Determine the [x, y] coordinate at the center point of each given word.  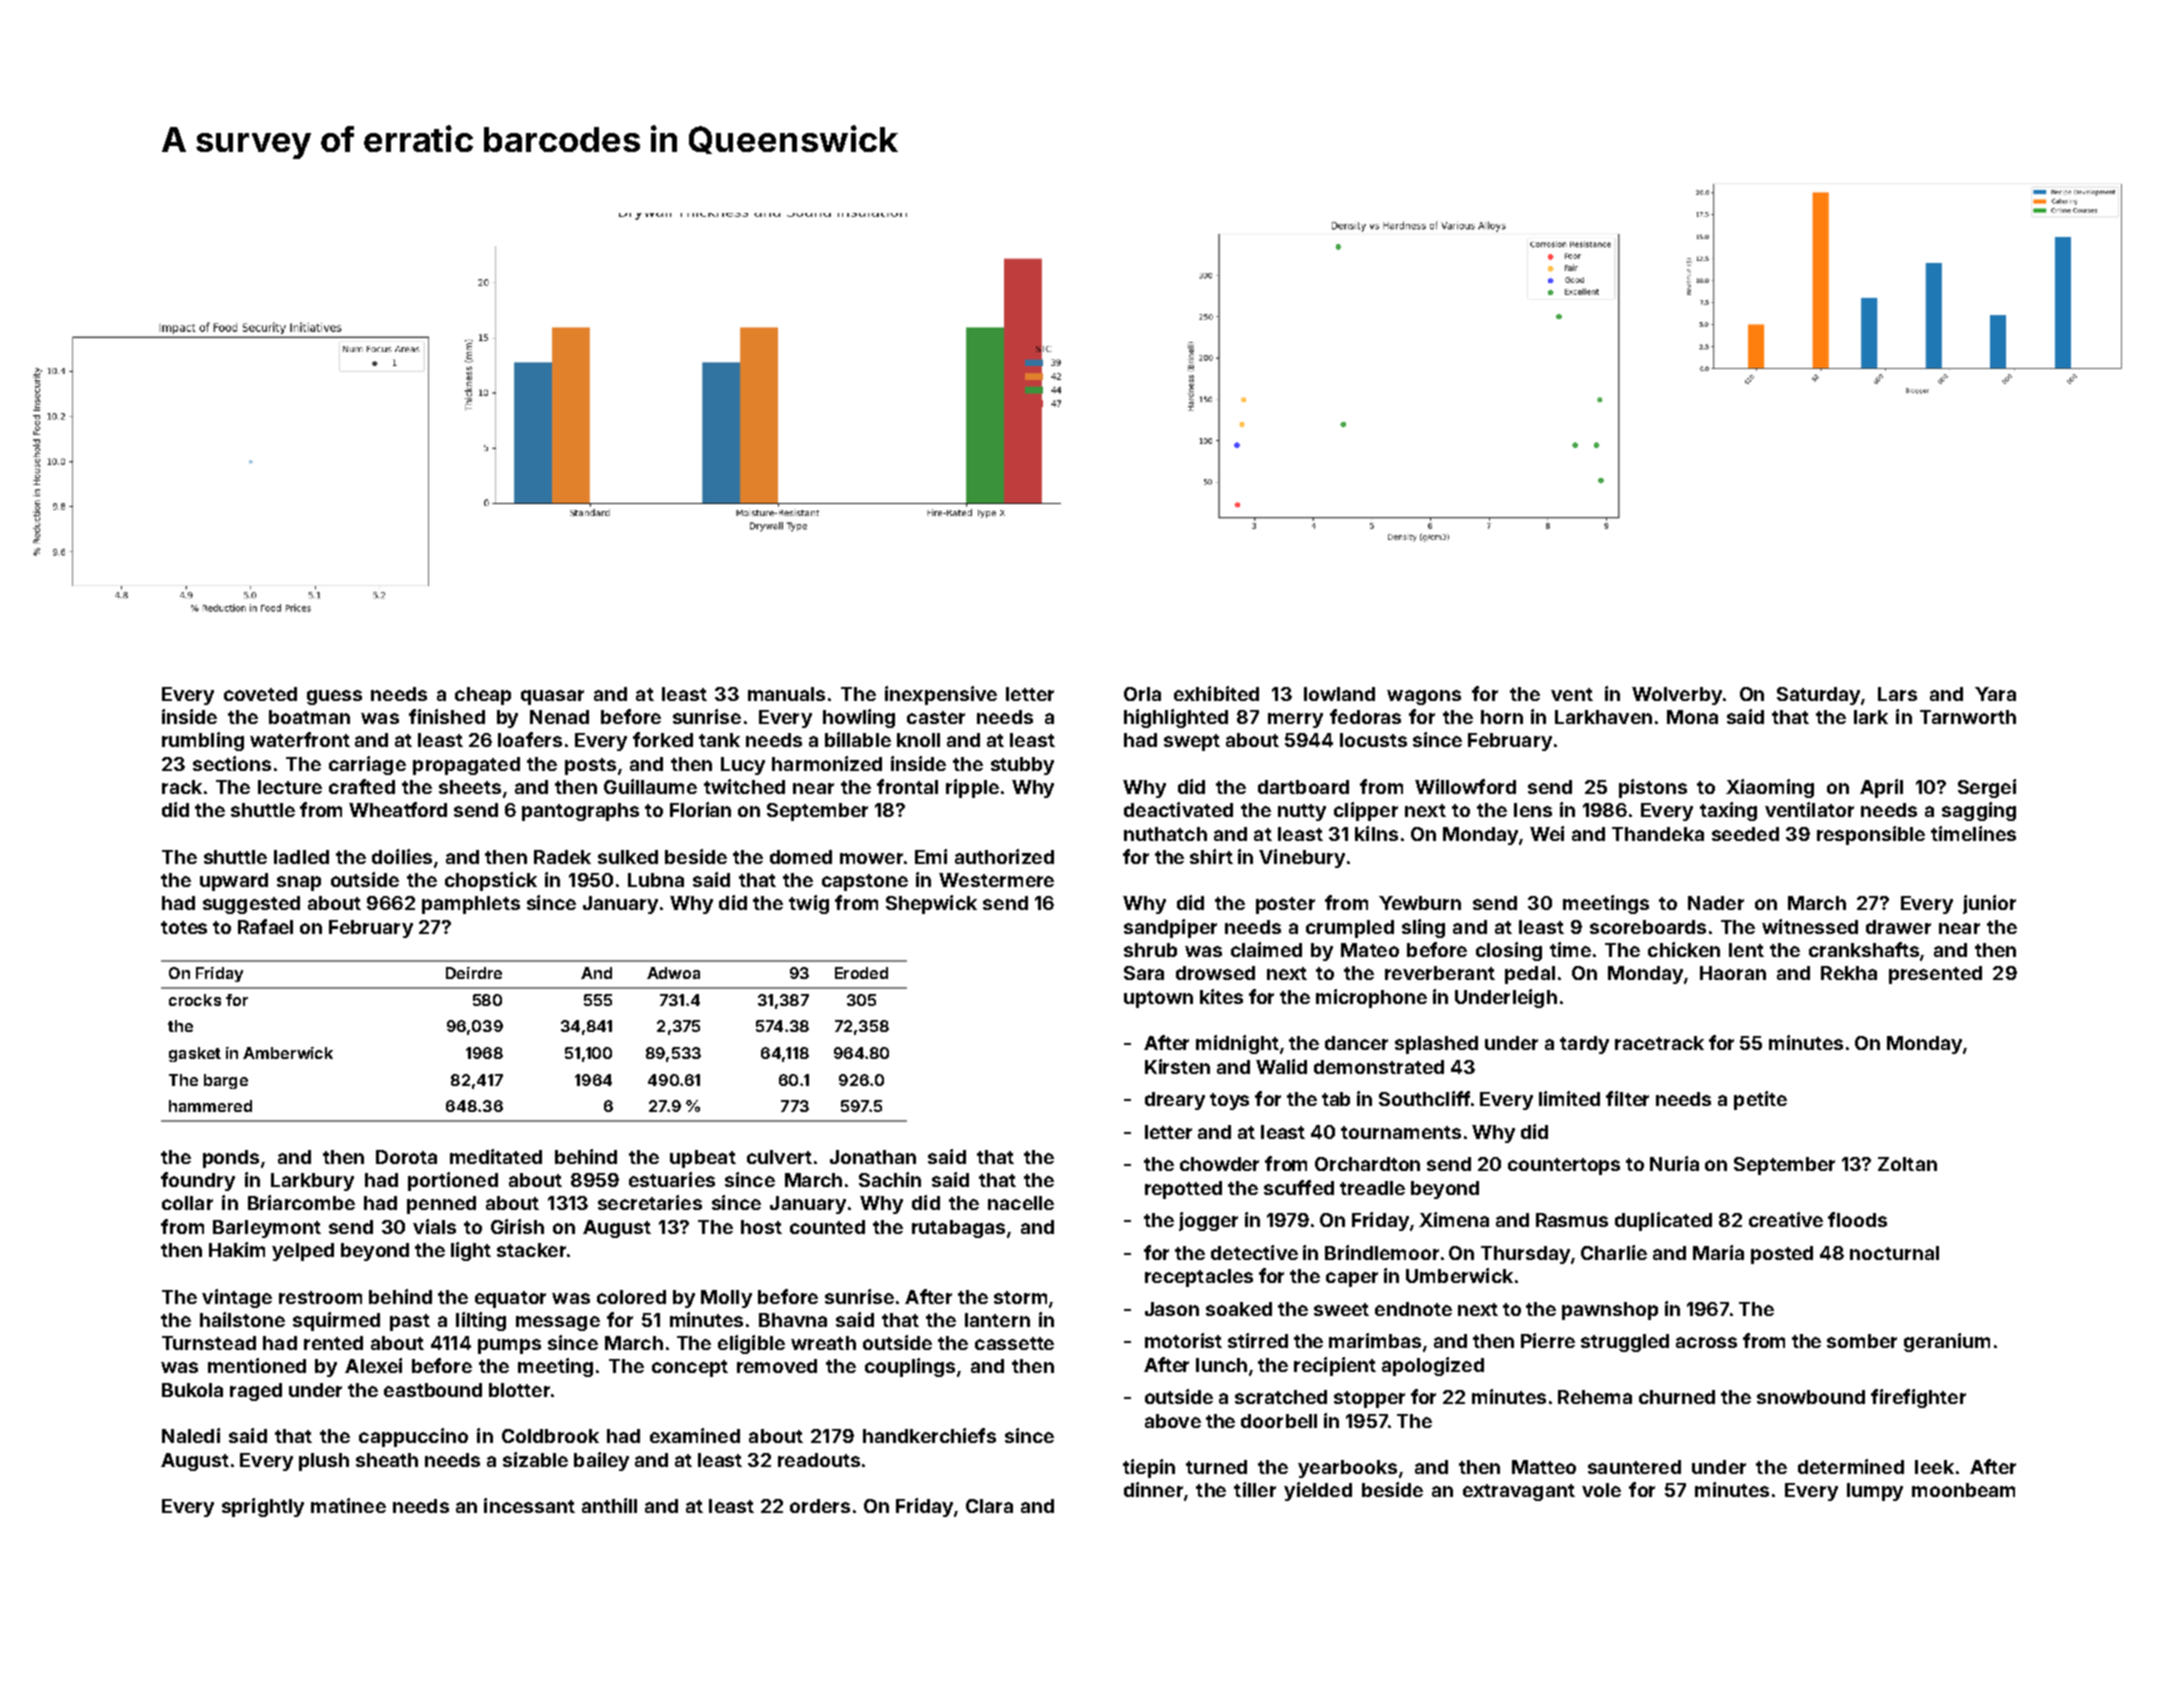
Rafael [265, 926]
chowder [1219, 1164]
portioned [453, 1181]
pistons [1653, 788]
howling [859, 718]
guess [334, 697]
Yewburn [1420, 903]
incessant [529, 1505]
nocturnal [1894, 1253]
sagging [1979, 811]
